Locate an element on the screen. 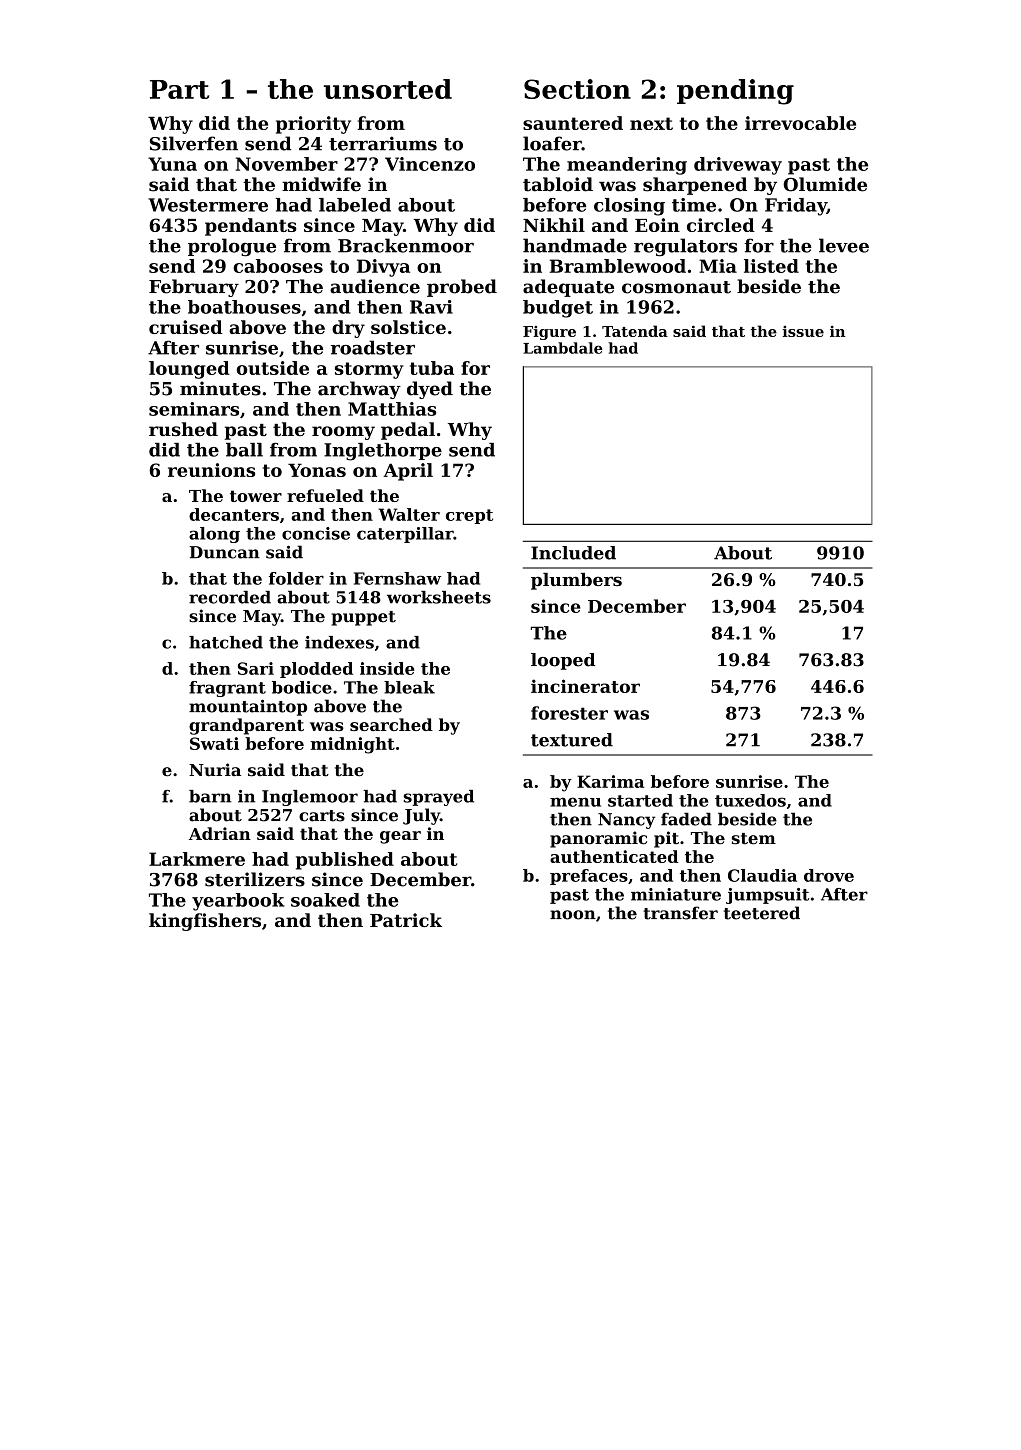  pedal is located at coordinates (408, 431).
